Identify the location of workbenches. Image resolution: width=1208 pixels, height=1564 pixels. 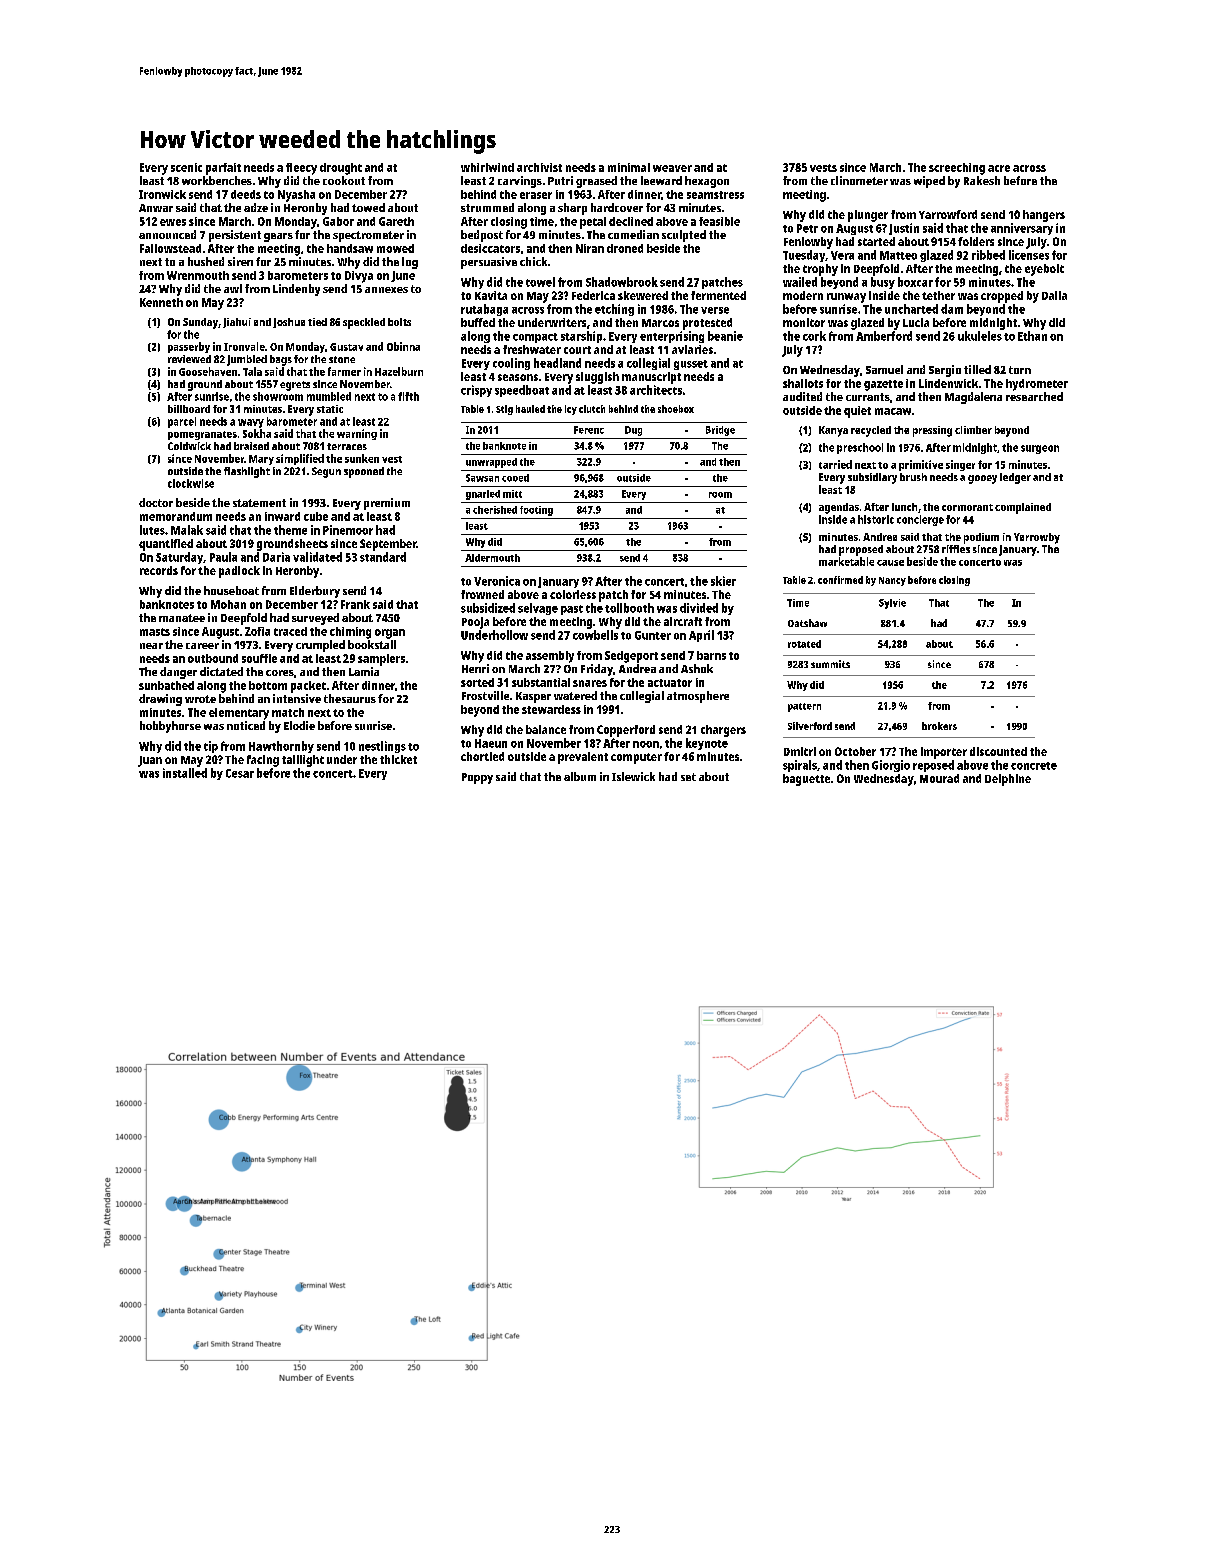
(217, 180).
